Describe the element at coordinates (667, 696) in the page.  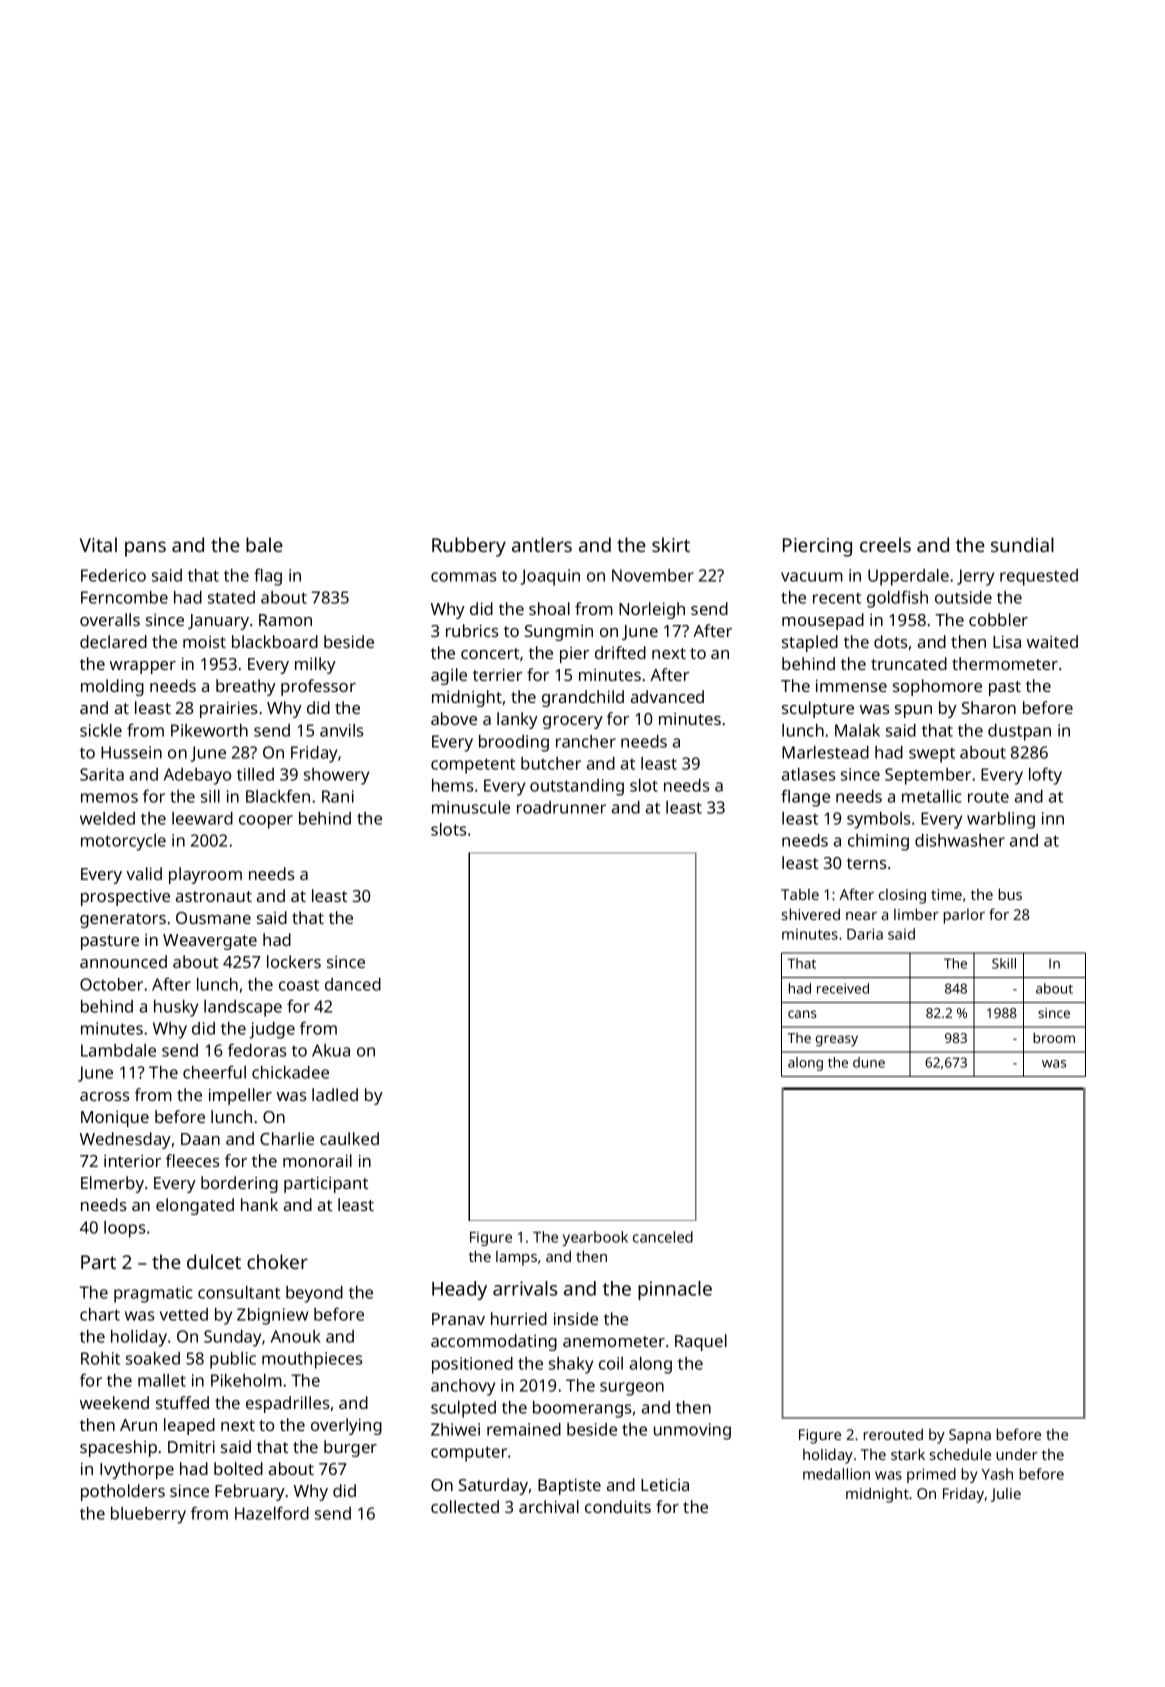
I see `advanced` at that location.
